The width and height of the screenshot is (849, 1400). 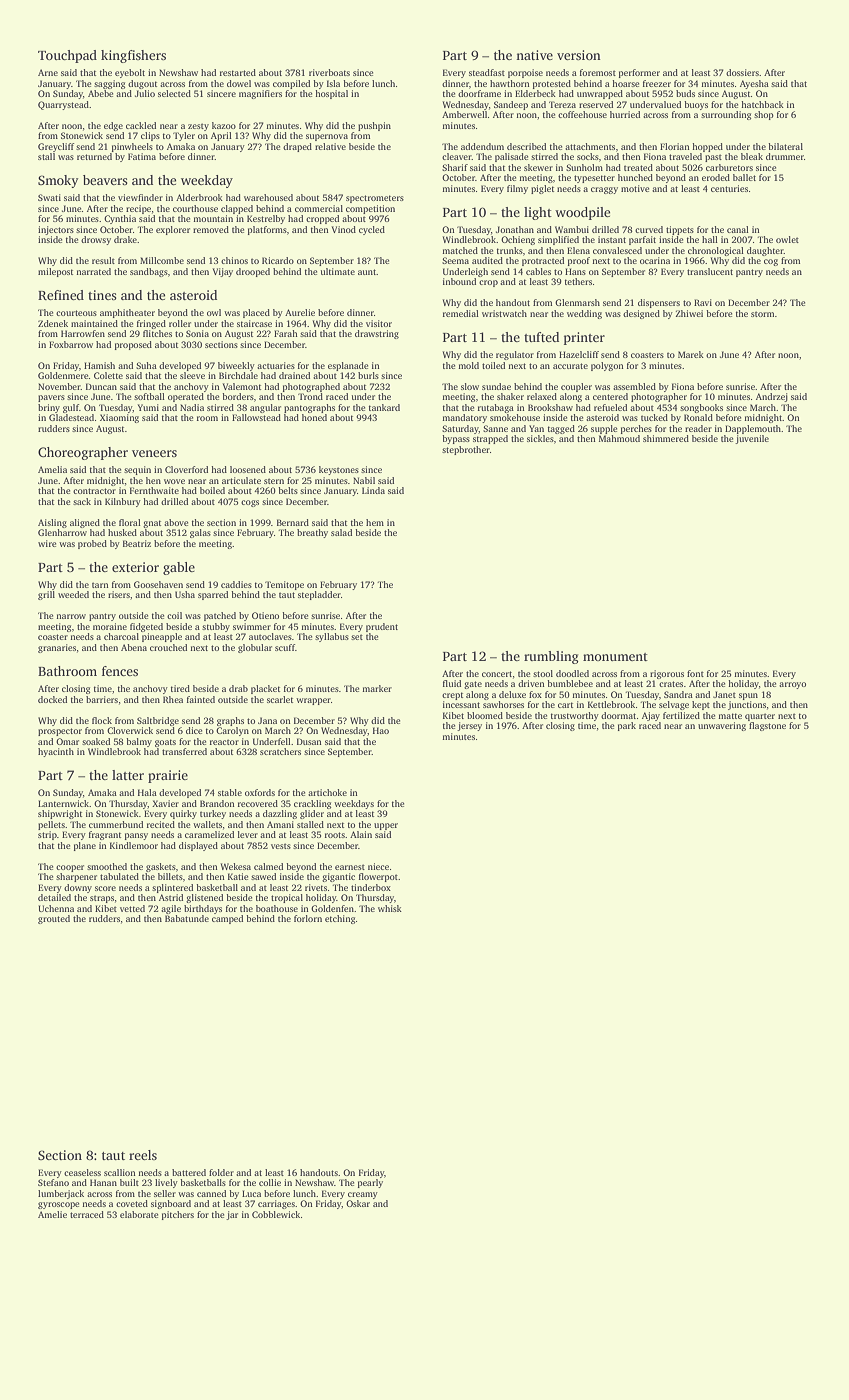 What do you see at coordinates (358, 1203) in the screenshot?
I see `Oskar` at bounding box center [358, 1203].
